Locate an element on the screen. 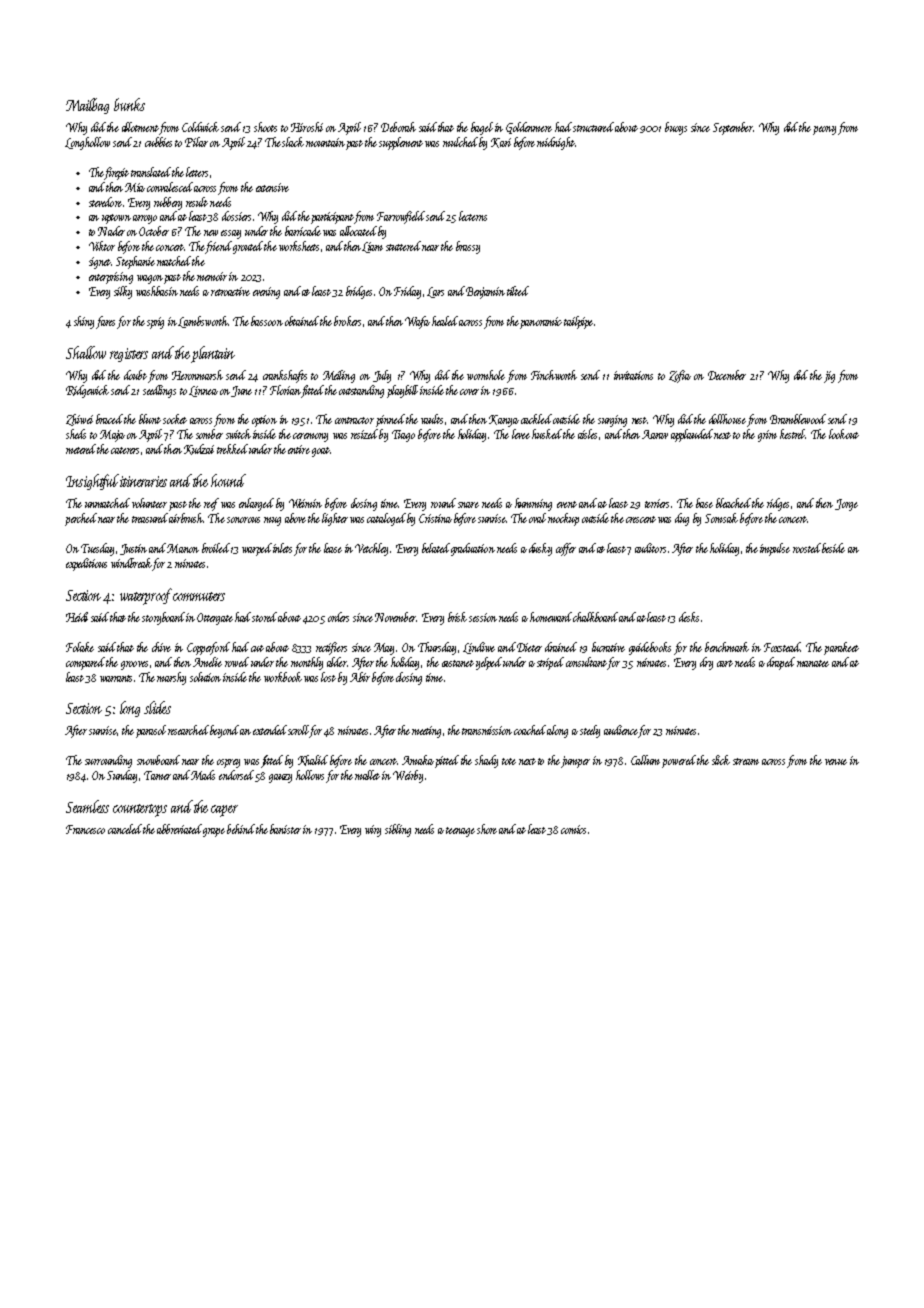 This screenshot has height=1308, width=924. midnight is located at coordinates (556, 143).
